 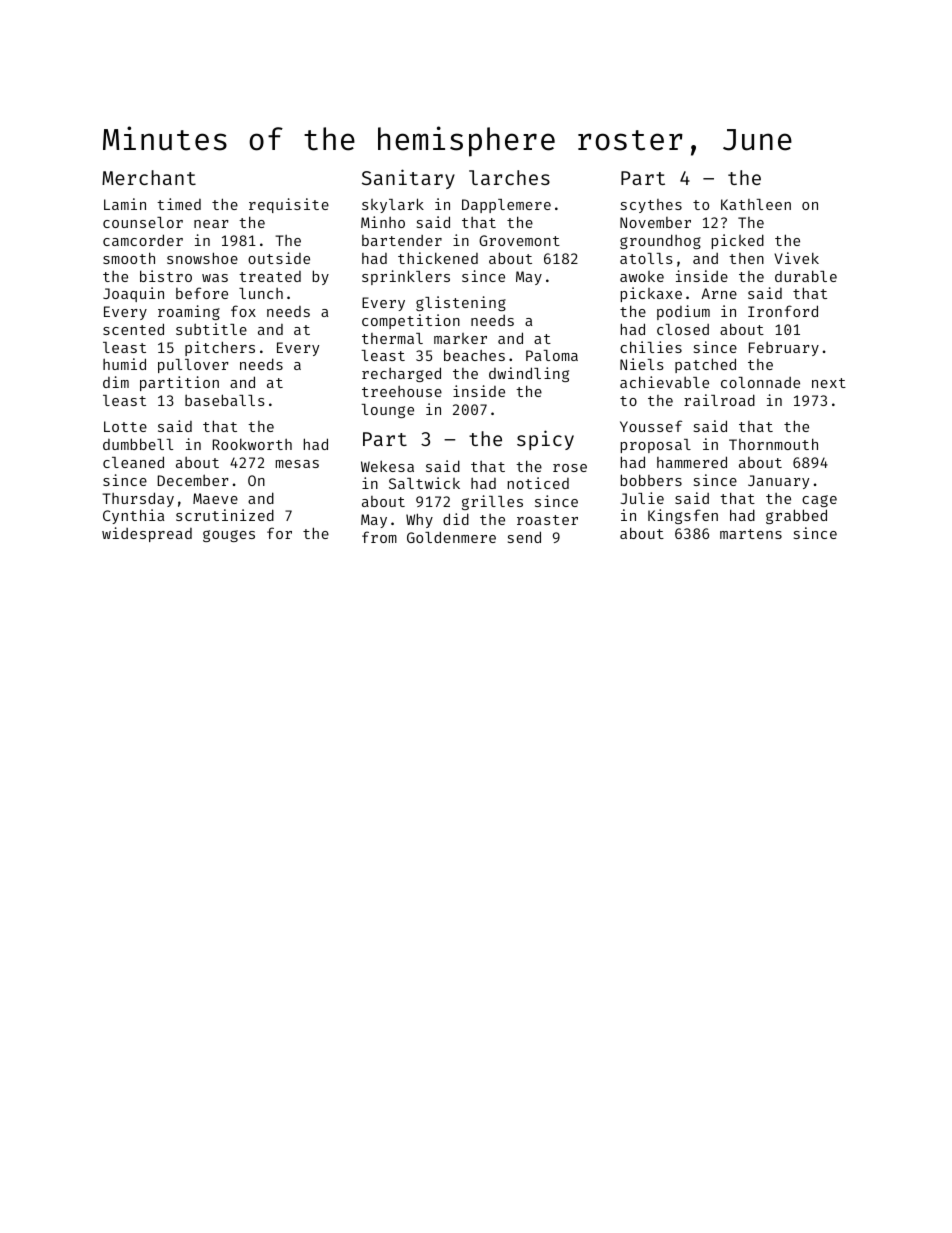 I want to click on glistening, so click(x=461, y=303).
